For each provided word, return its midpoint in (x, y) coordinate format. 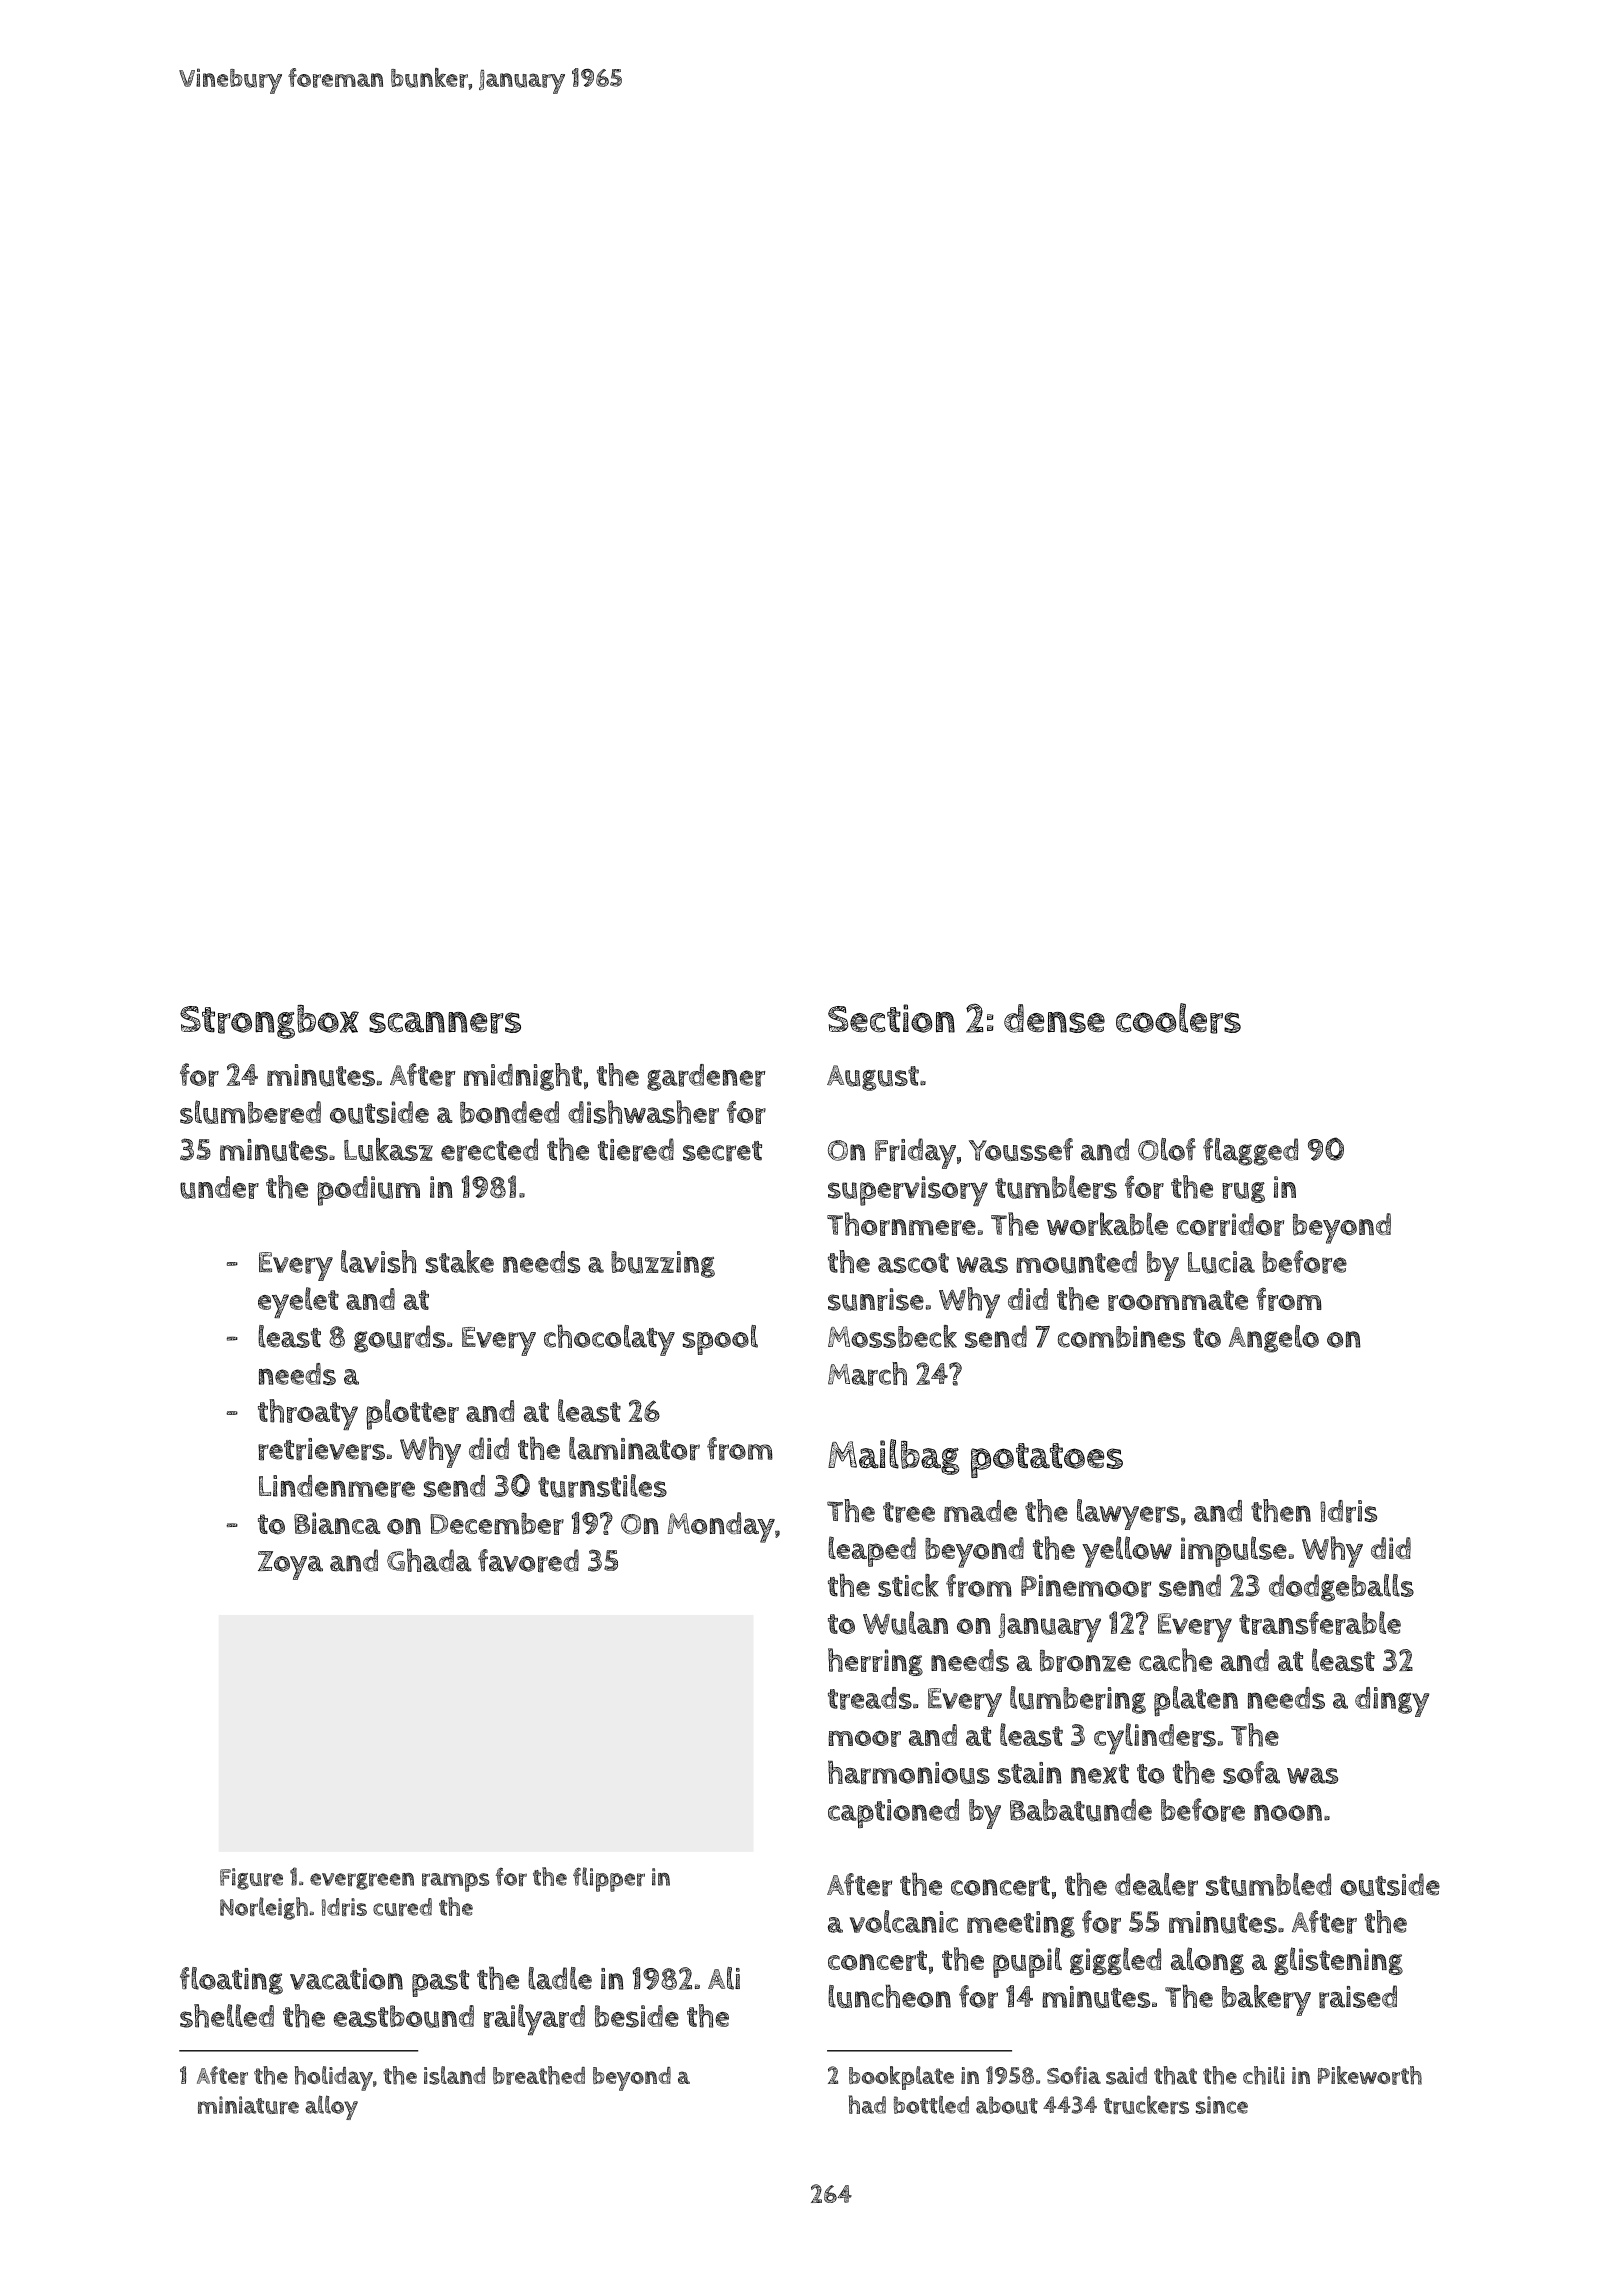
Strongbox (269, 1022)
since (1222, 2105)
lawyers (1128, 1514)
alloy (331, 2107)
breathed (539, 2075)
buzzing (663, 1264)
